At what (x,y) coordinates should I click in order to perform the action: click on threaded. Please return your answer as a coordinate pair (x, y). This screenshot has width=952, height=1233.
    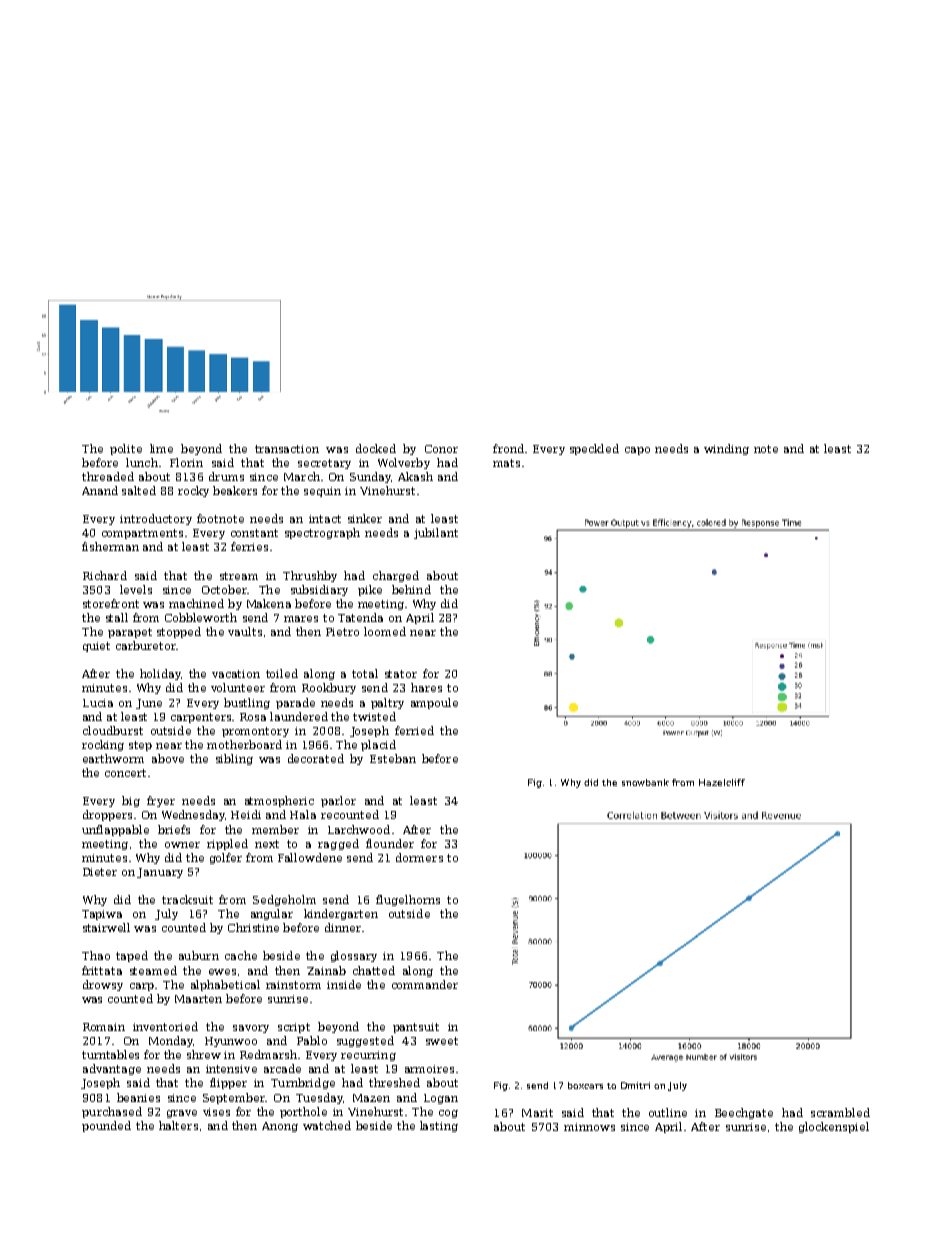
    Looking at the image, I should click on (108, 476).
